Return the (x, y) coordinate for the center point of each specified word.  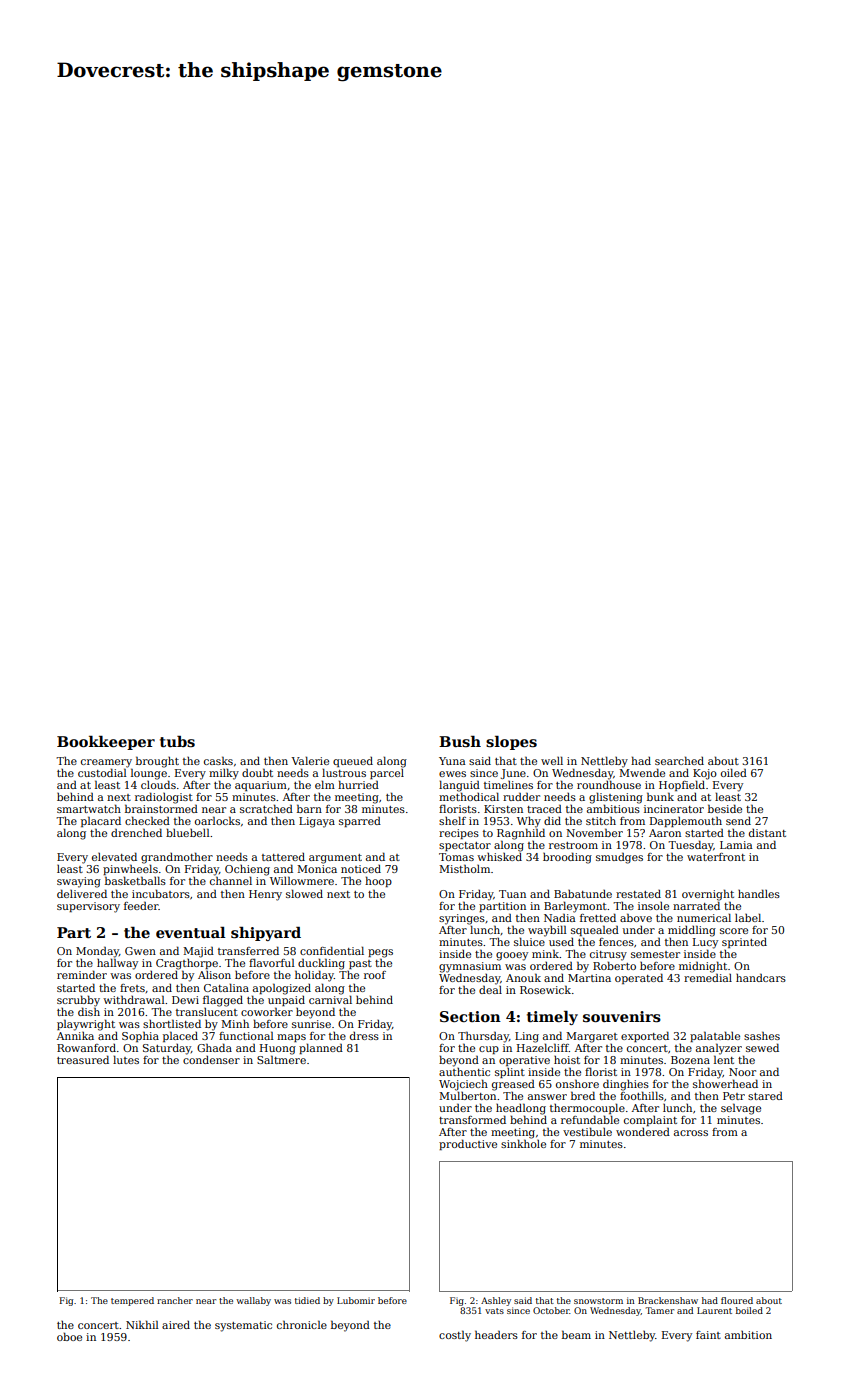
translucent (207, 1012)
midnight (703, 967)
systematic (243, 1326)
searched (679, 760)
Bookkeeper (106, 743)
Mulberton (467, 1095)
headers (496, 1334)
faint (708, 1335)
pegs (380, 953)
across (691, 1133)
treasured (83, 1059)
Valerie (310, 760)
